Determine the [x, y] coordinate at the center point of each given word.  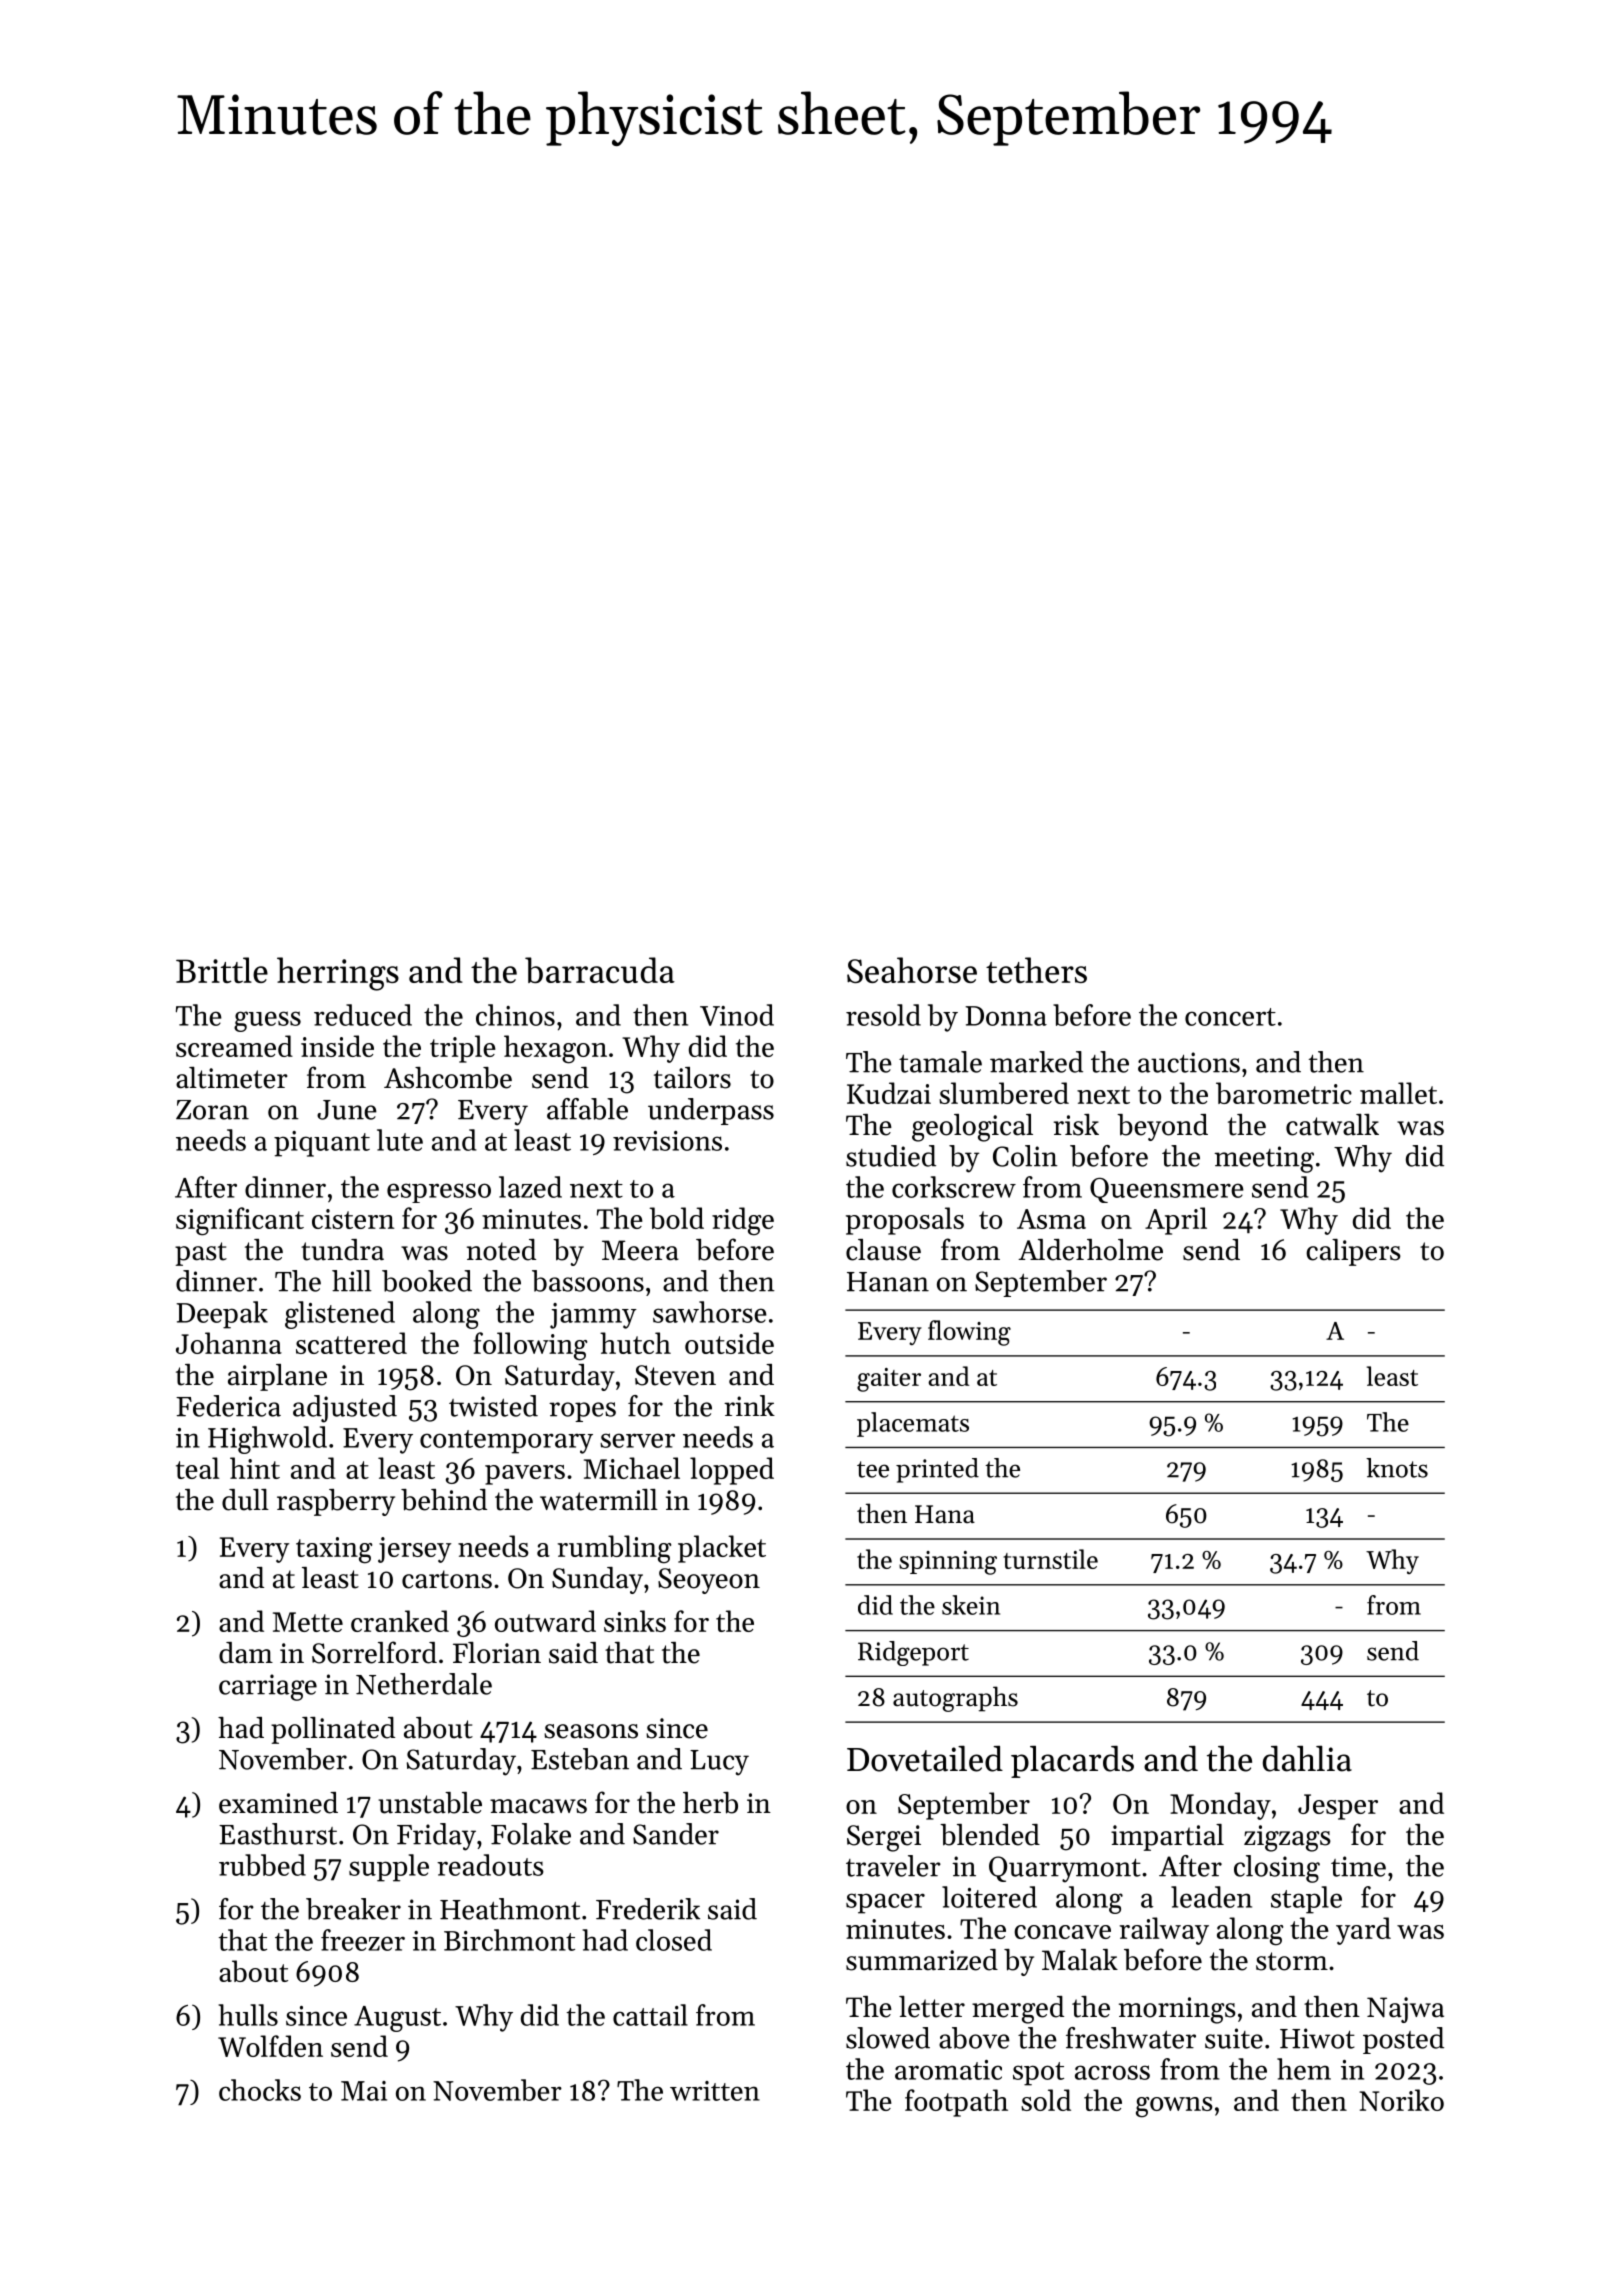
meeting [1264, 1159]
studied [891, 1156]
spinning [948, 1563]
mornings [1177, 2010]
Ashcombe [448, 1078]
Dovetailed [925, 1758]
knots [1397, 1468]
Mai [364, 2091]
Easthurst [278, 1834]
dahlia [1307, 1758]
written [715, 2091]
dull [245, 1500]
